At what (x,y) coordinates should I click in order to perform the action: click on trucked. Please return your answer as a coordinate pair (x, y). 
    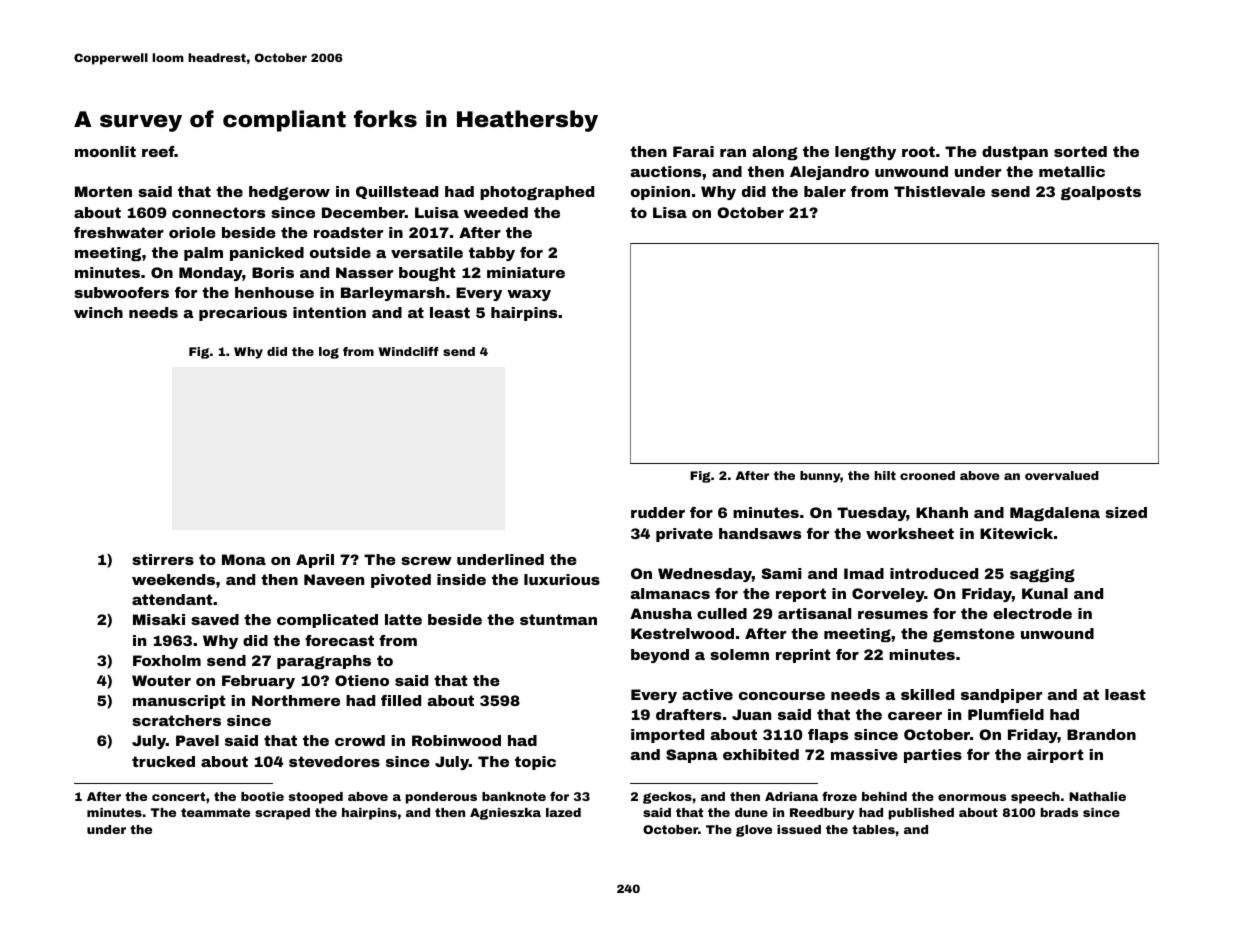
    Looking at the image, I should click on (163, 761).
